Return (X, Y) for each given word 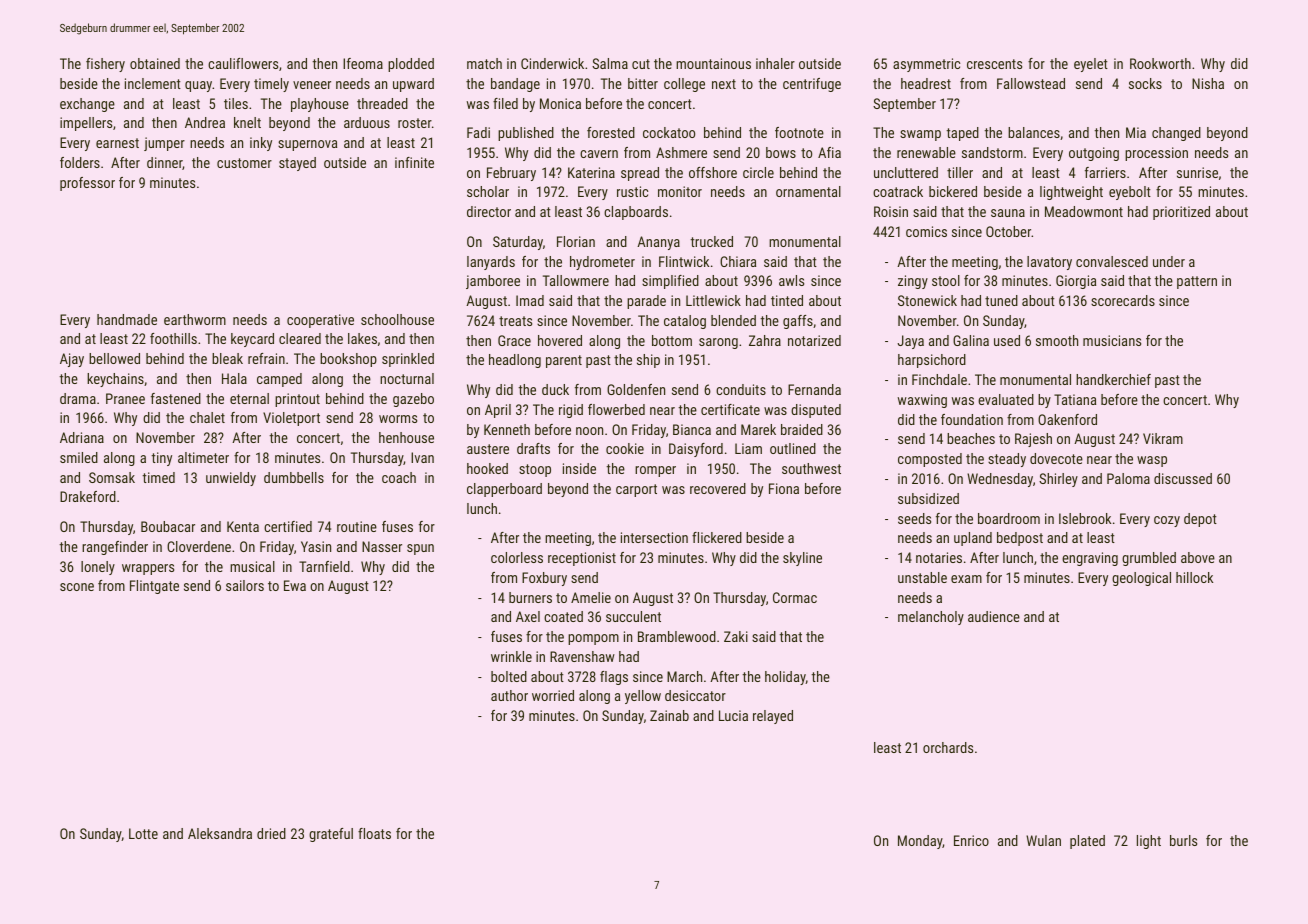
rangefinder (115, 548)
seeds (914, 518)
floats (374, 833)
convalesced (1112, 261)
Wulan (1043, 840)
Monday (920, 842)
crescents (994, 64)
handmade (127, 319)
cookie (625, 448)
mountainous (713, 63)
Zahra (765, 340)
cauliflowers (243, 63)
